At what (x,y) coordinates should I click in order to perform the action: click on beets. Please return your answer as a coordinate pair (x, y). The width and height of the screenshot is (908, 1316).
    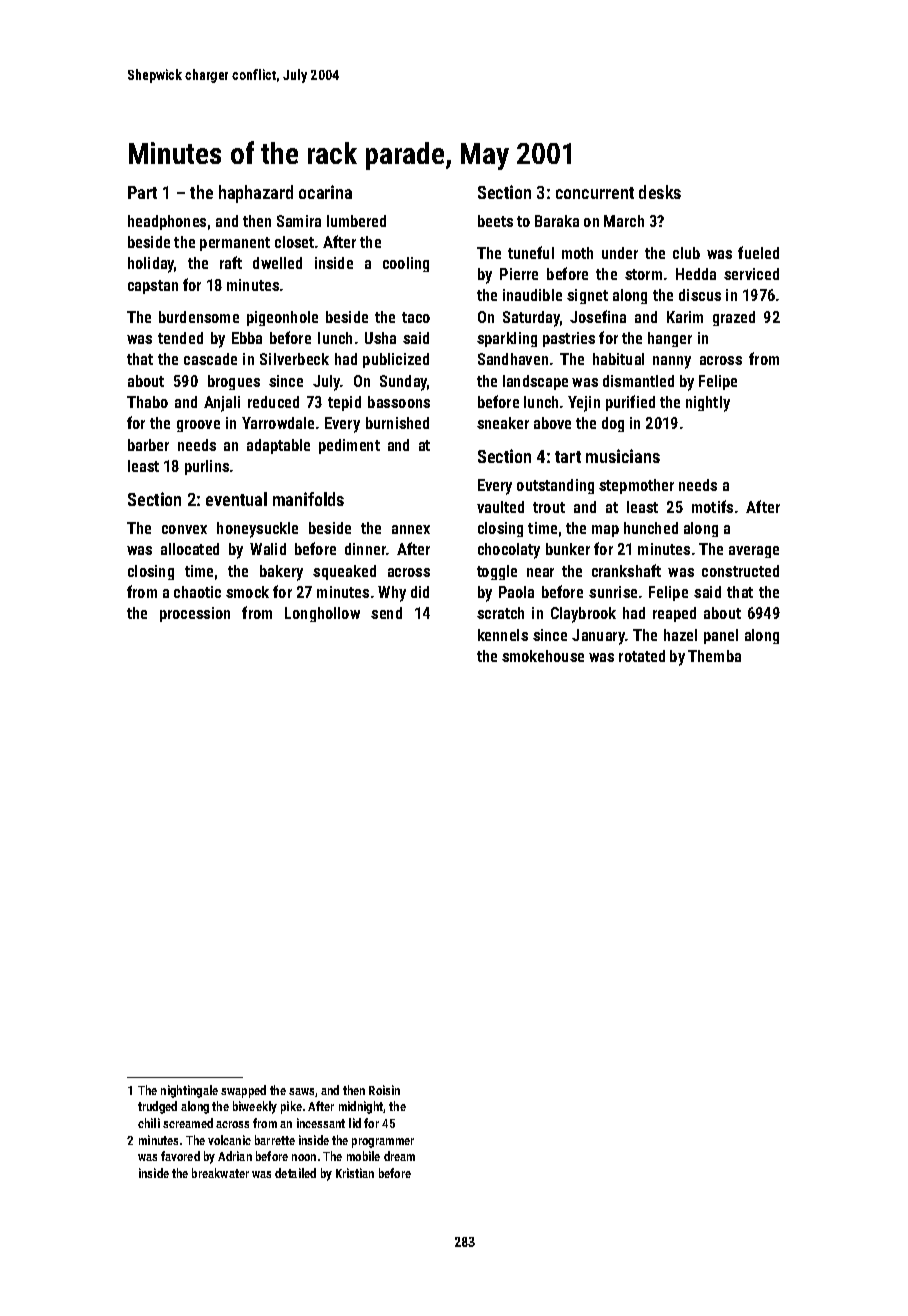
    Looking at the image, I should click on (495, 221).
